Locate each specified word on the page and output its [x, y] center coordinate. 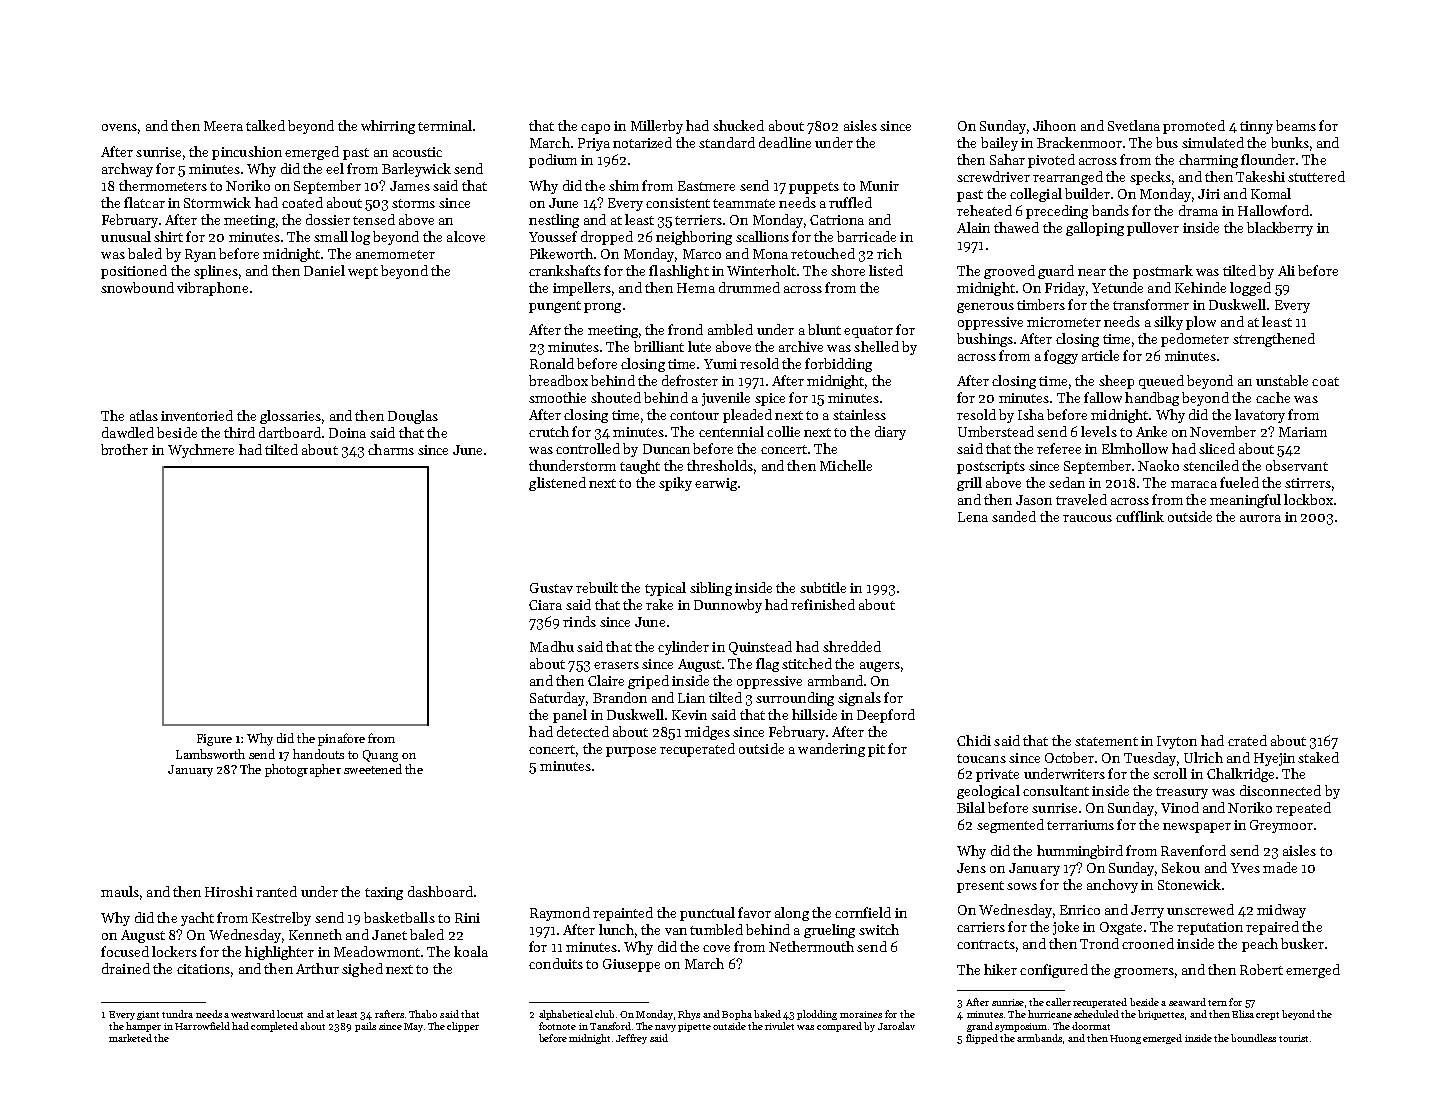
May [413, 1027]
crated [1247, 740]
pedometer [1195, 340]
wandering [831, 750]
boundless [1253, 1038]
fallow [1103, 397]
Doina [347, 433]
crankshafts [565, 270]
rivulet [779, 1026]
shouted [616, 397]
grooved [1009, 272]
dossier [328, 219]
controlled [588, 448]
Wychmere [201, 451]
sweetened [373, 769]
